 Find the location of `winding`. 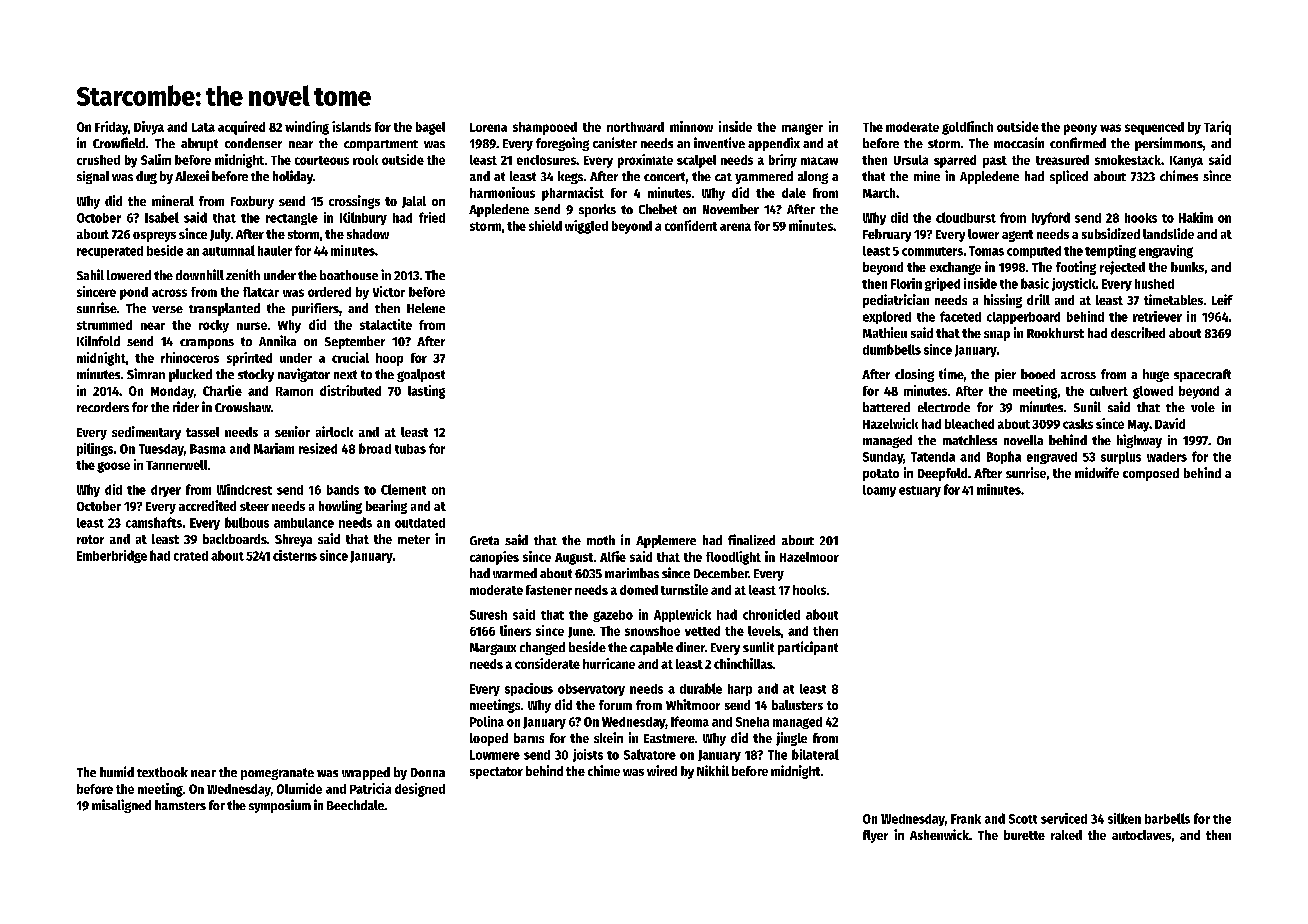

winding is located at coordinates (307, 128).
